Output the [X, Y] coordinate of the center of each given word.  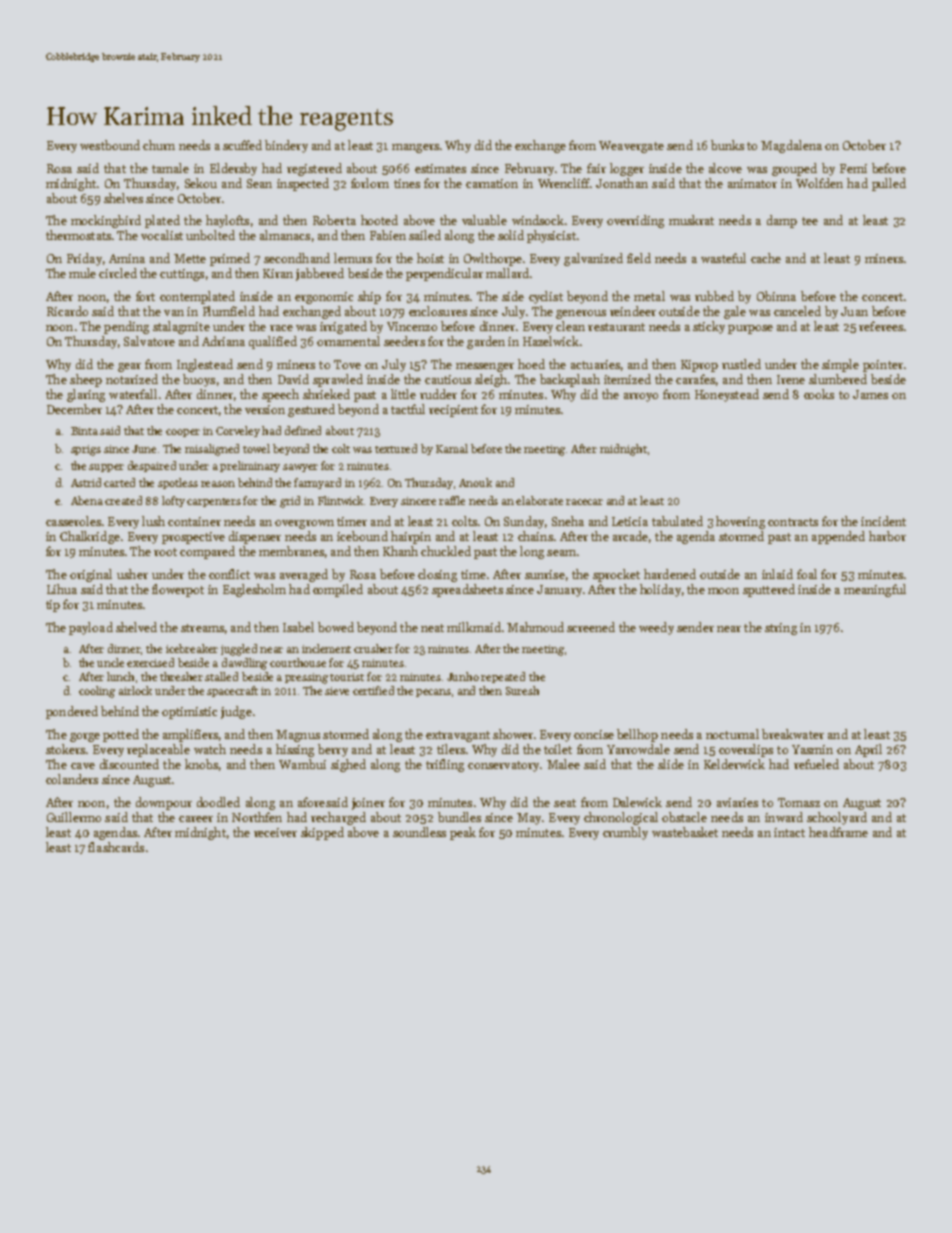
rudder [438, 394]
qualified [273, 342]
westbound [110, 145]
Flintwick [340, 500]
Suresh [522, 690]
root [165, 552]
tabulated [677, 521]
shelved [136, 627]
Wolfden [819, 183]
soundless [419, 832]
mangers [415, 148]
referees [881, 326]
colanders [72, 779]
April [868, 750]
